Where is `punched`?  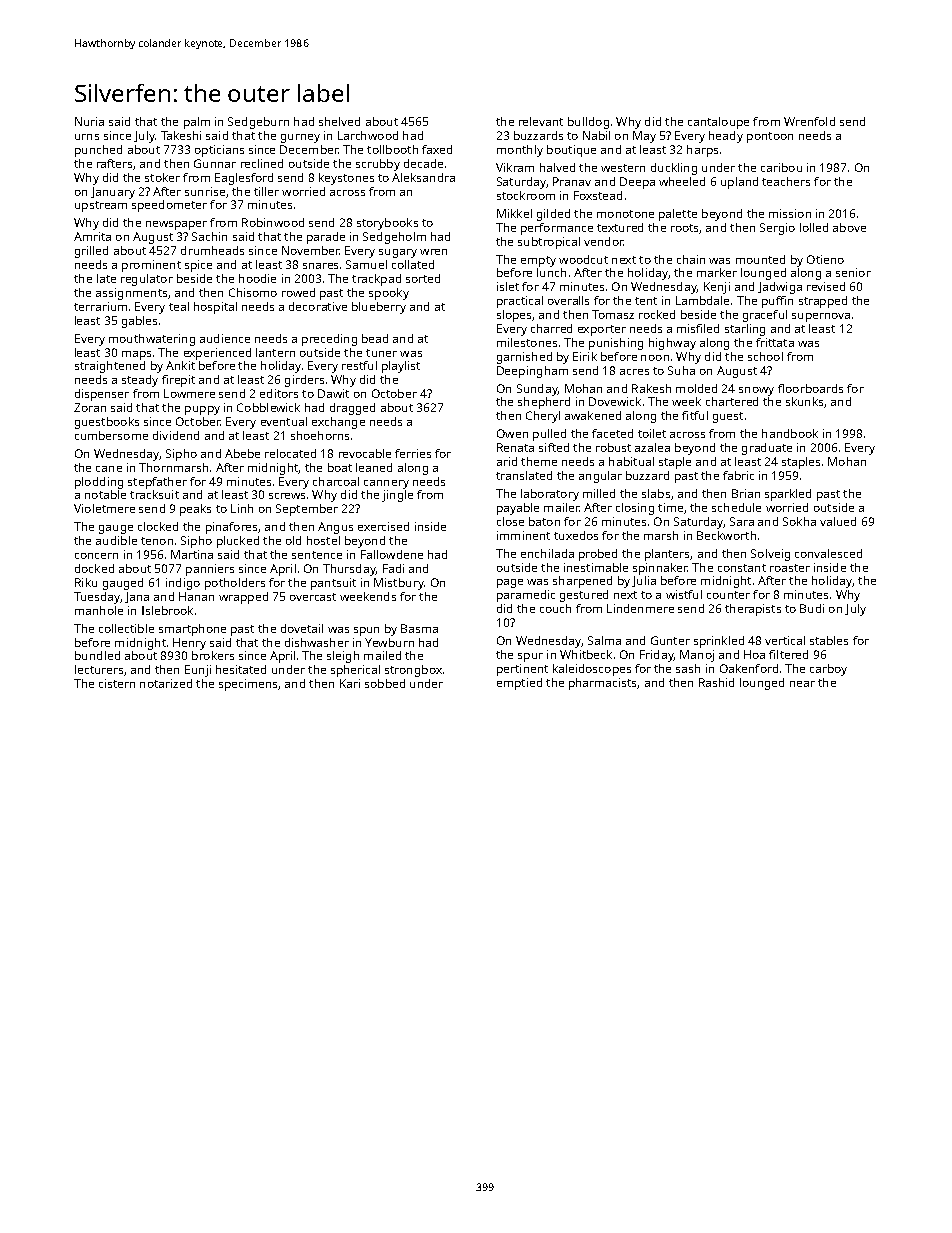 punched is located at coordinates (98, 151).
